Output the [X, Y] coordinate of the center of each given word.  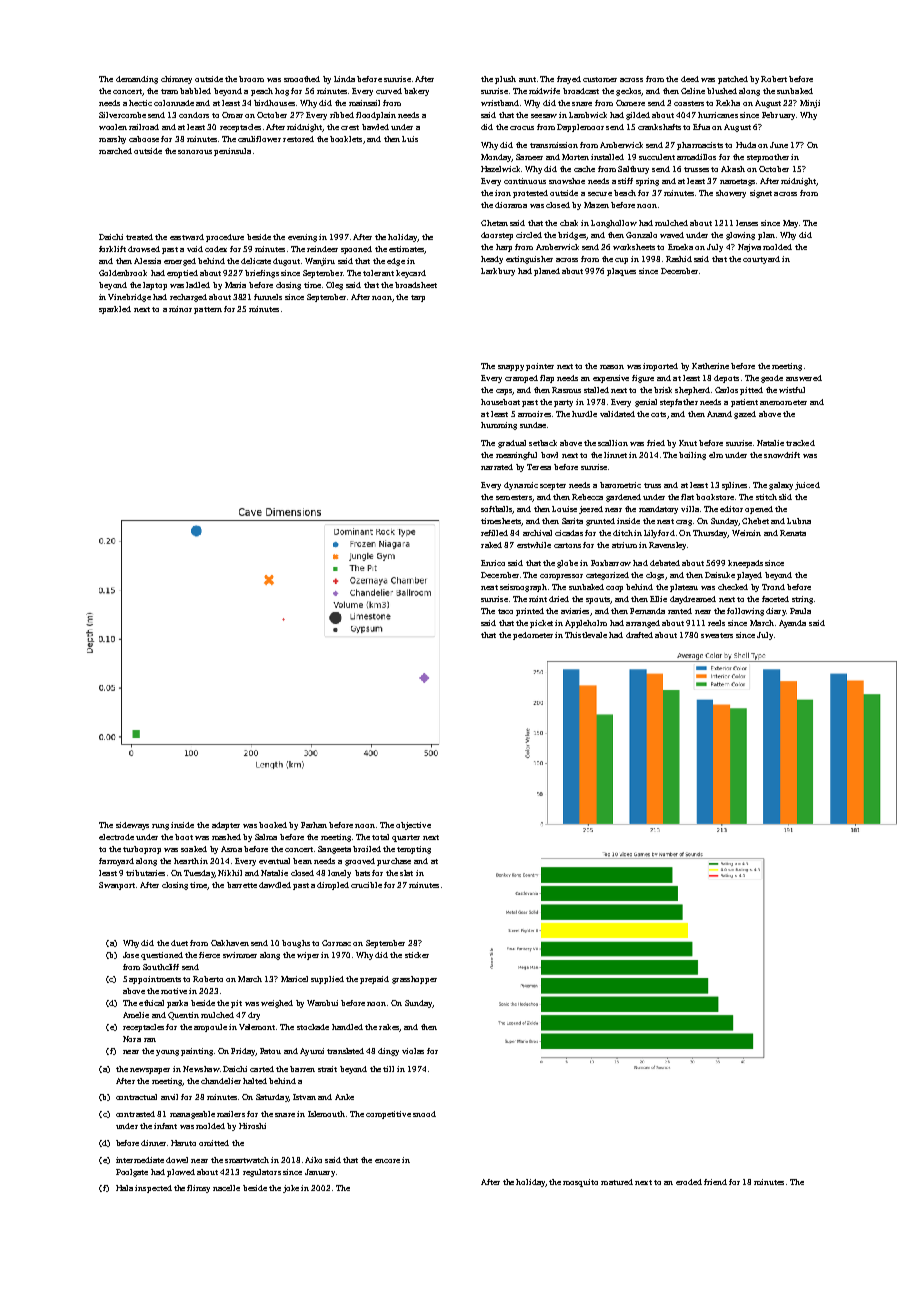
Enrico [493, 563]
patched [733, 80]
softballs [496, 509]
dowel [177, 1160]
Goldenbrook [123, 273]
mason [612, 367]
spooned [356, 250]
